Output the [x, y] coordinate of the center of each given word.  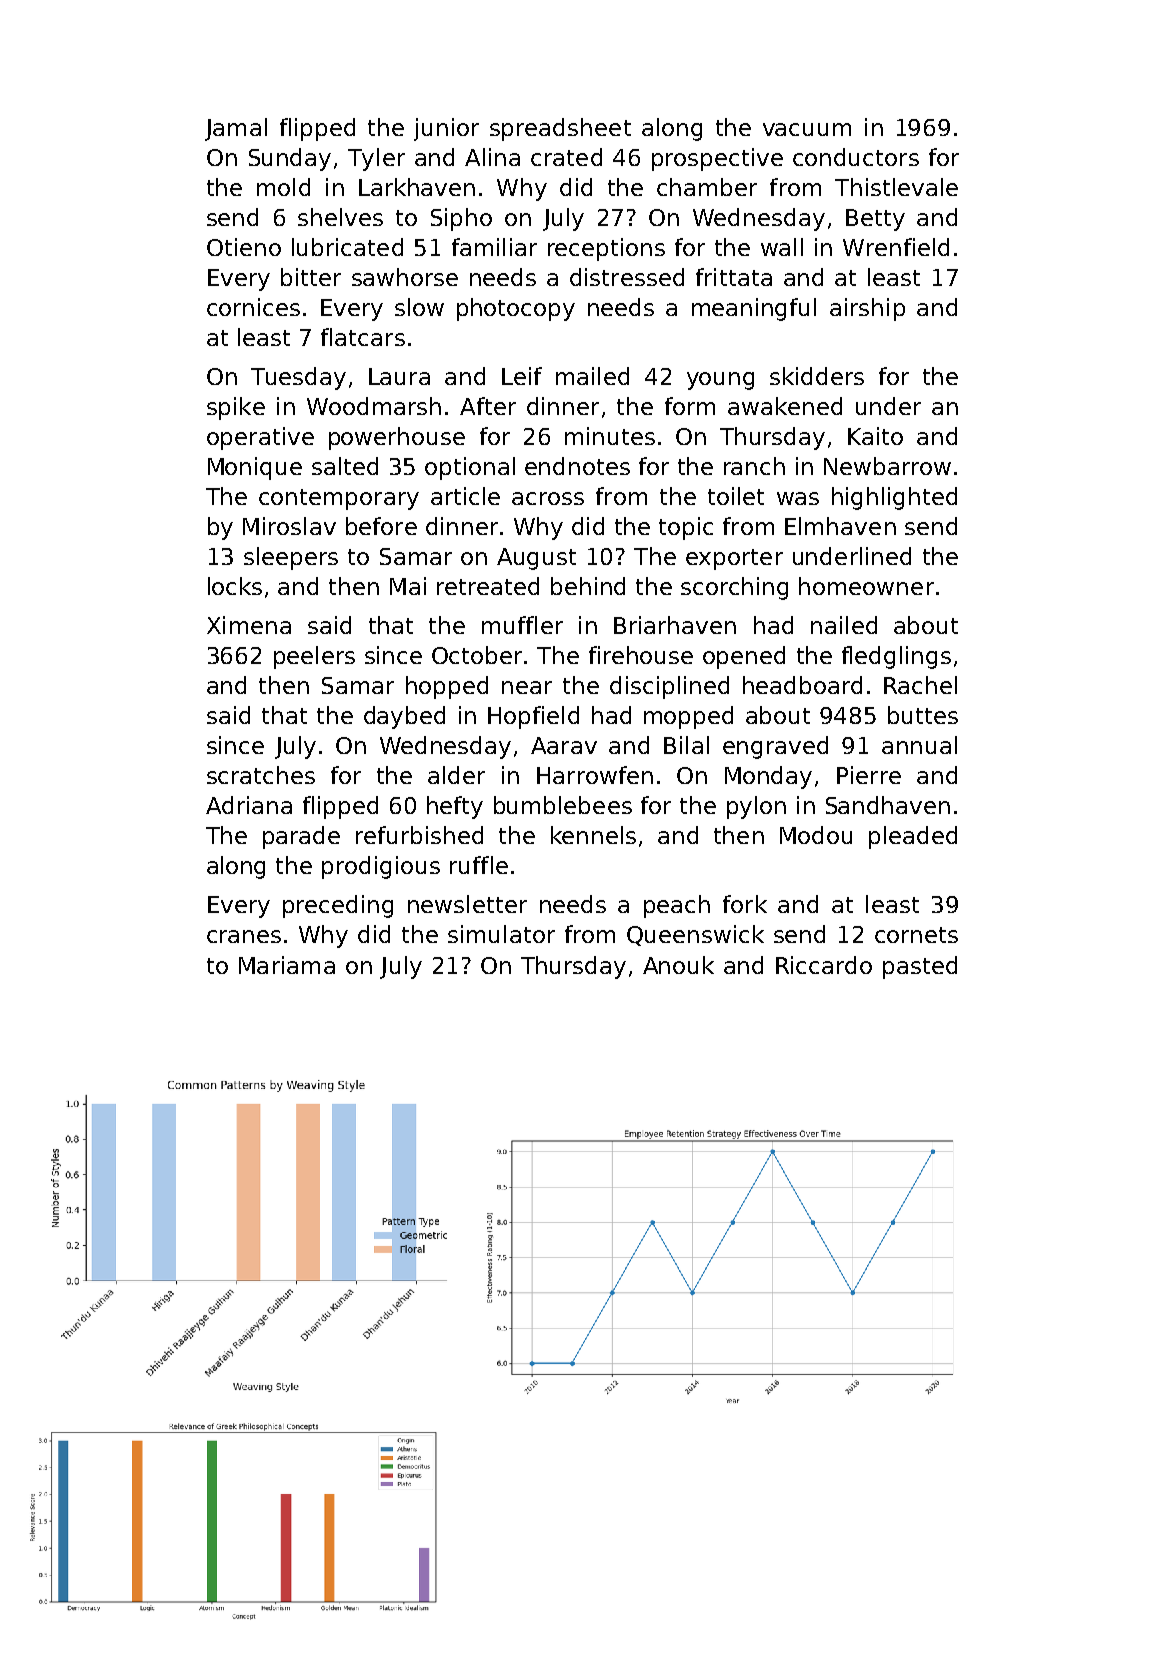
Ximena [249, 625]
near [527, 687]
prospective [717, 159]
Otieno [244, 247]
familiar [494, 247]
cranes [244, 936]
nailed [844, 625]
